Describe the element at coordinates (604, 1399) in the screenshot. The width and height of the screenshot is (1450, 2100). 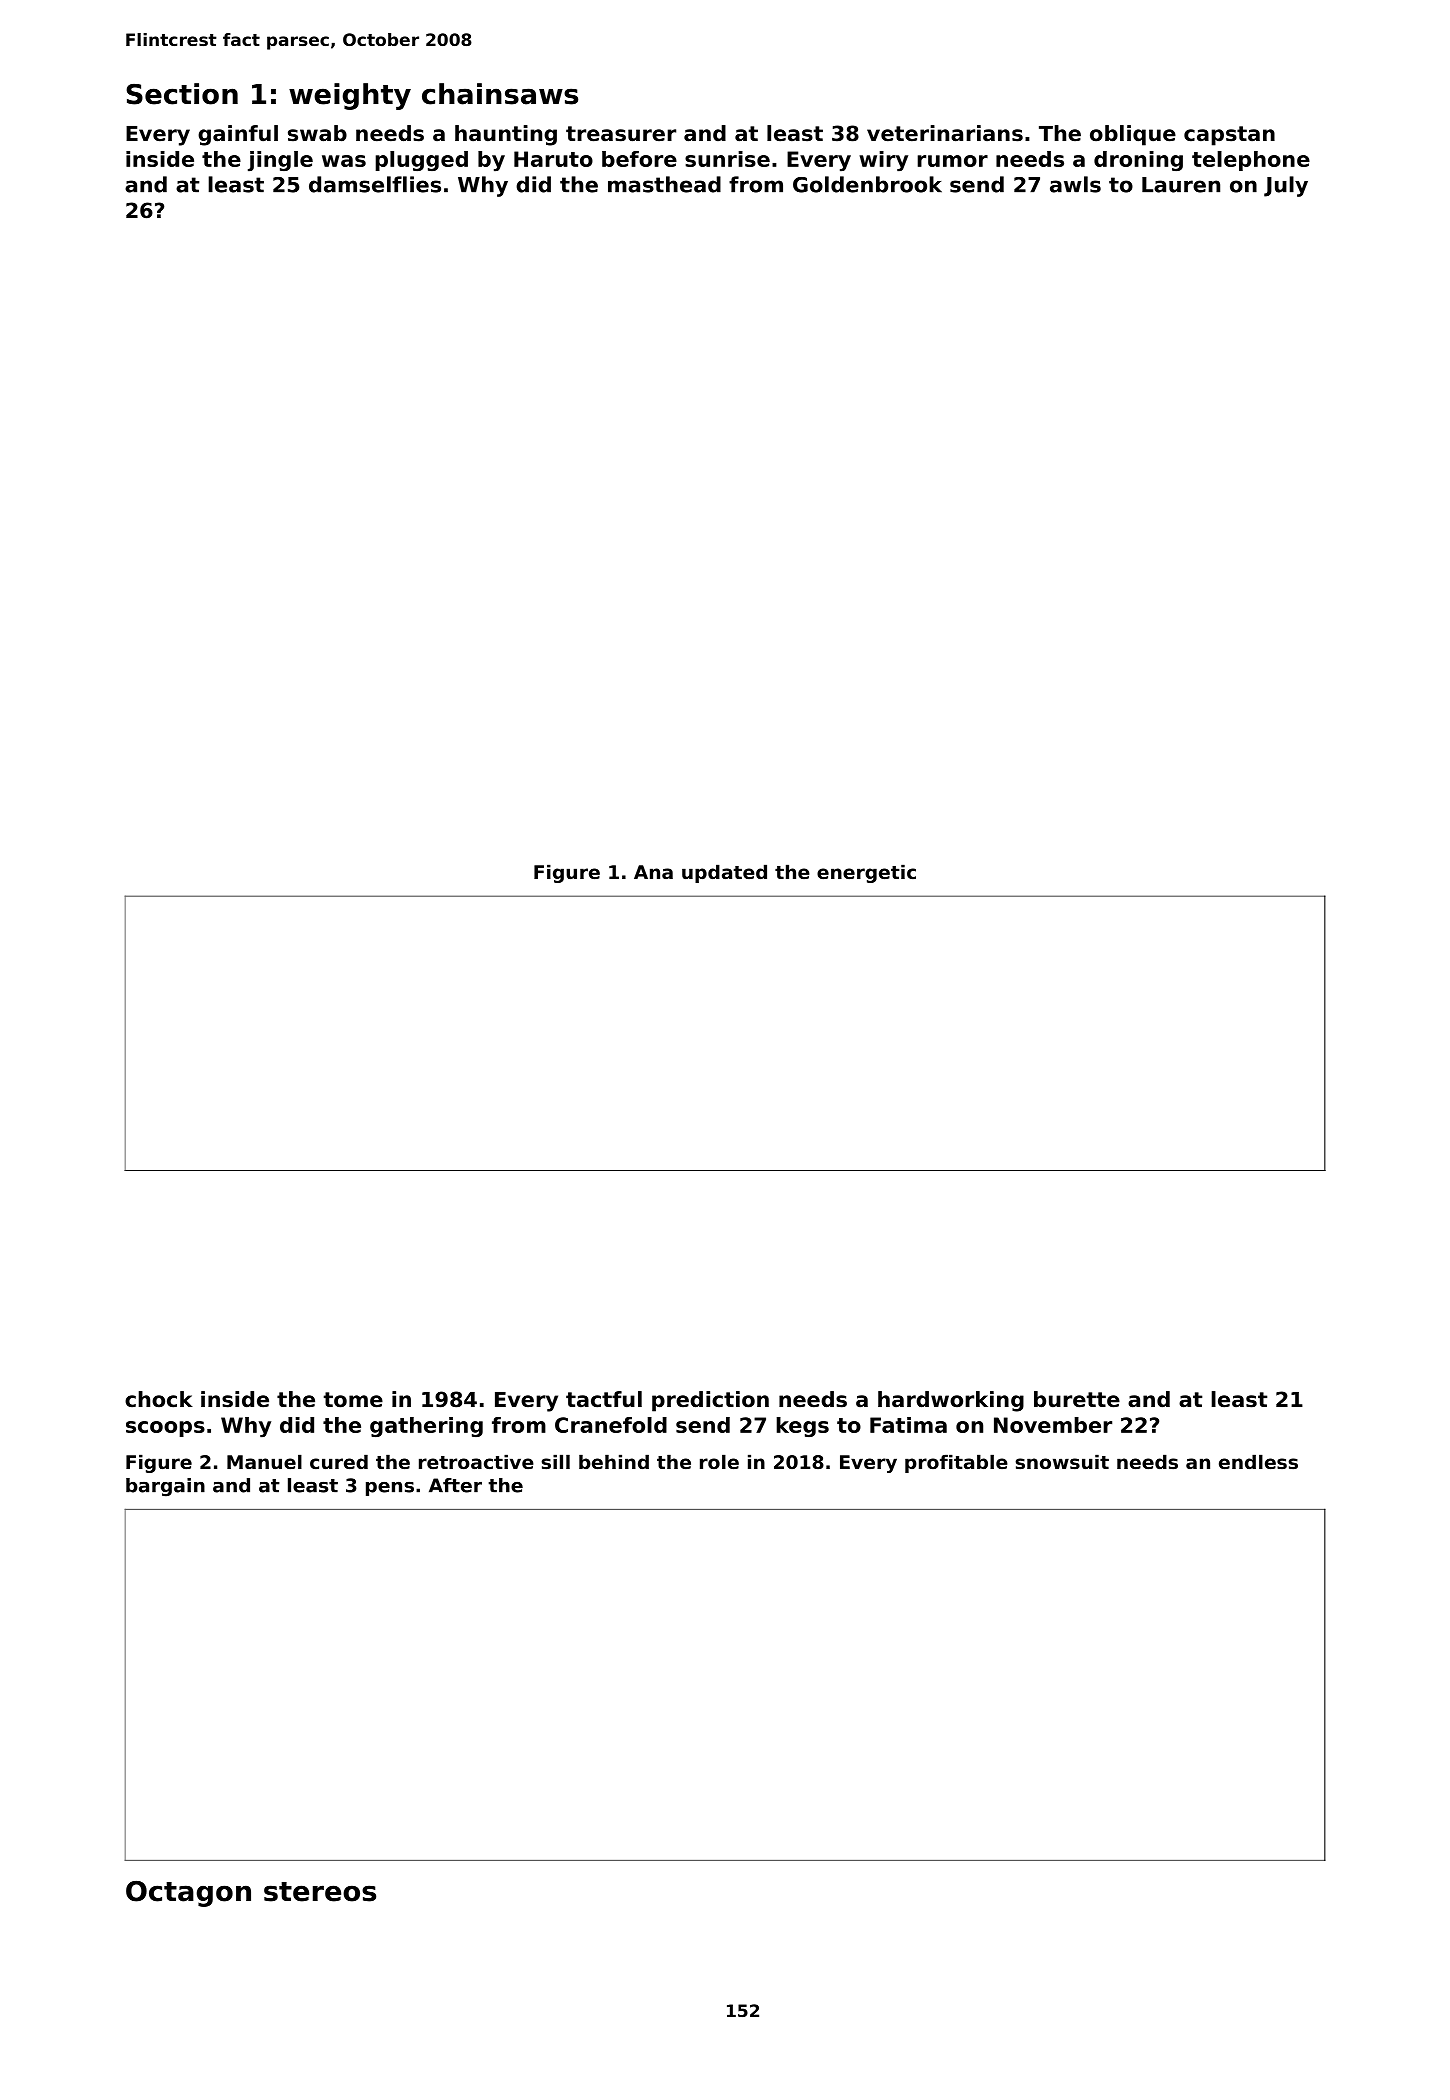
I see `tactful` at that location.
